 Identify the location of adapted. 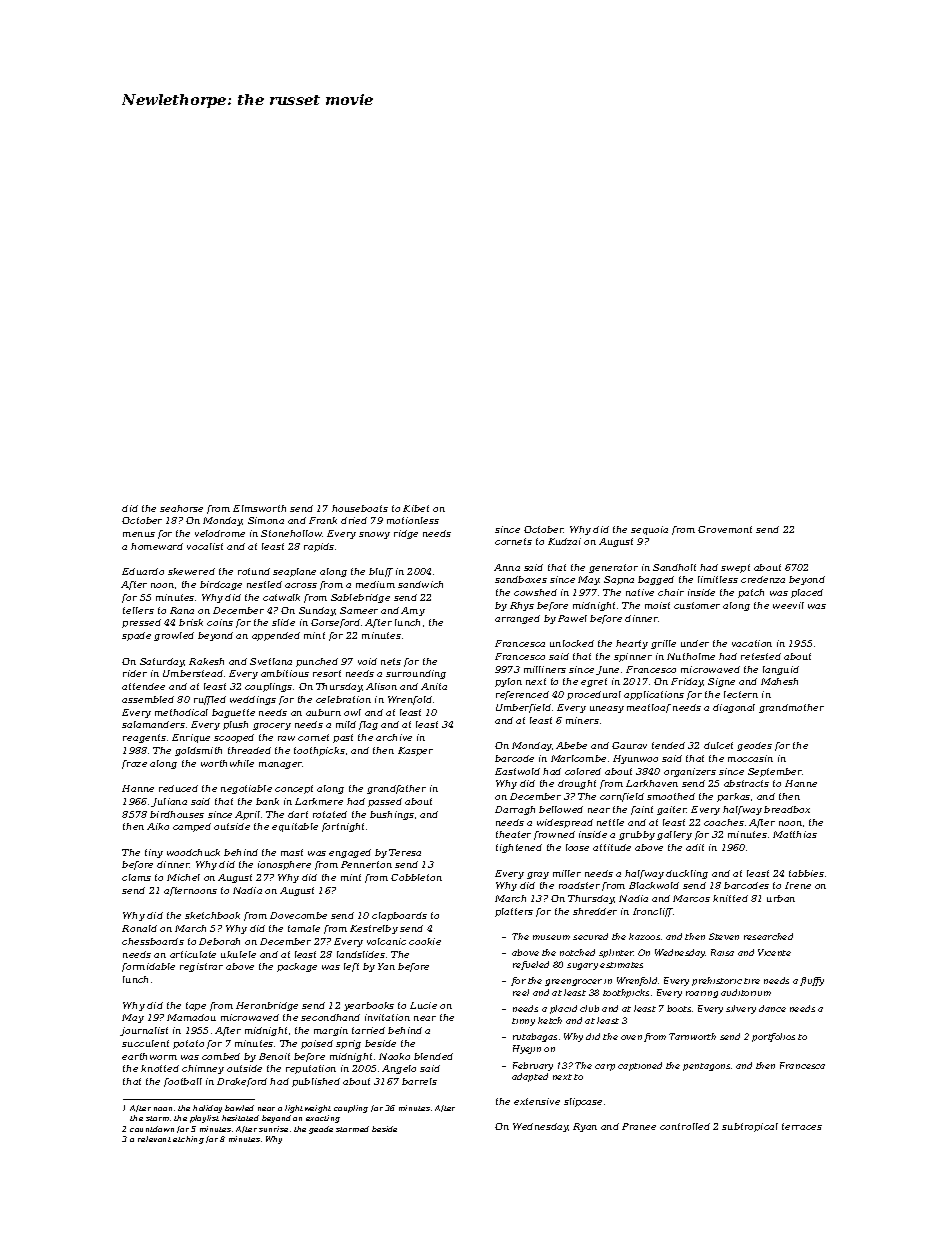
(530, 1077).
